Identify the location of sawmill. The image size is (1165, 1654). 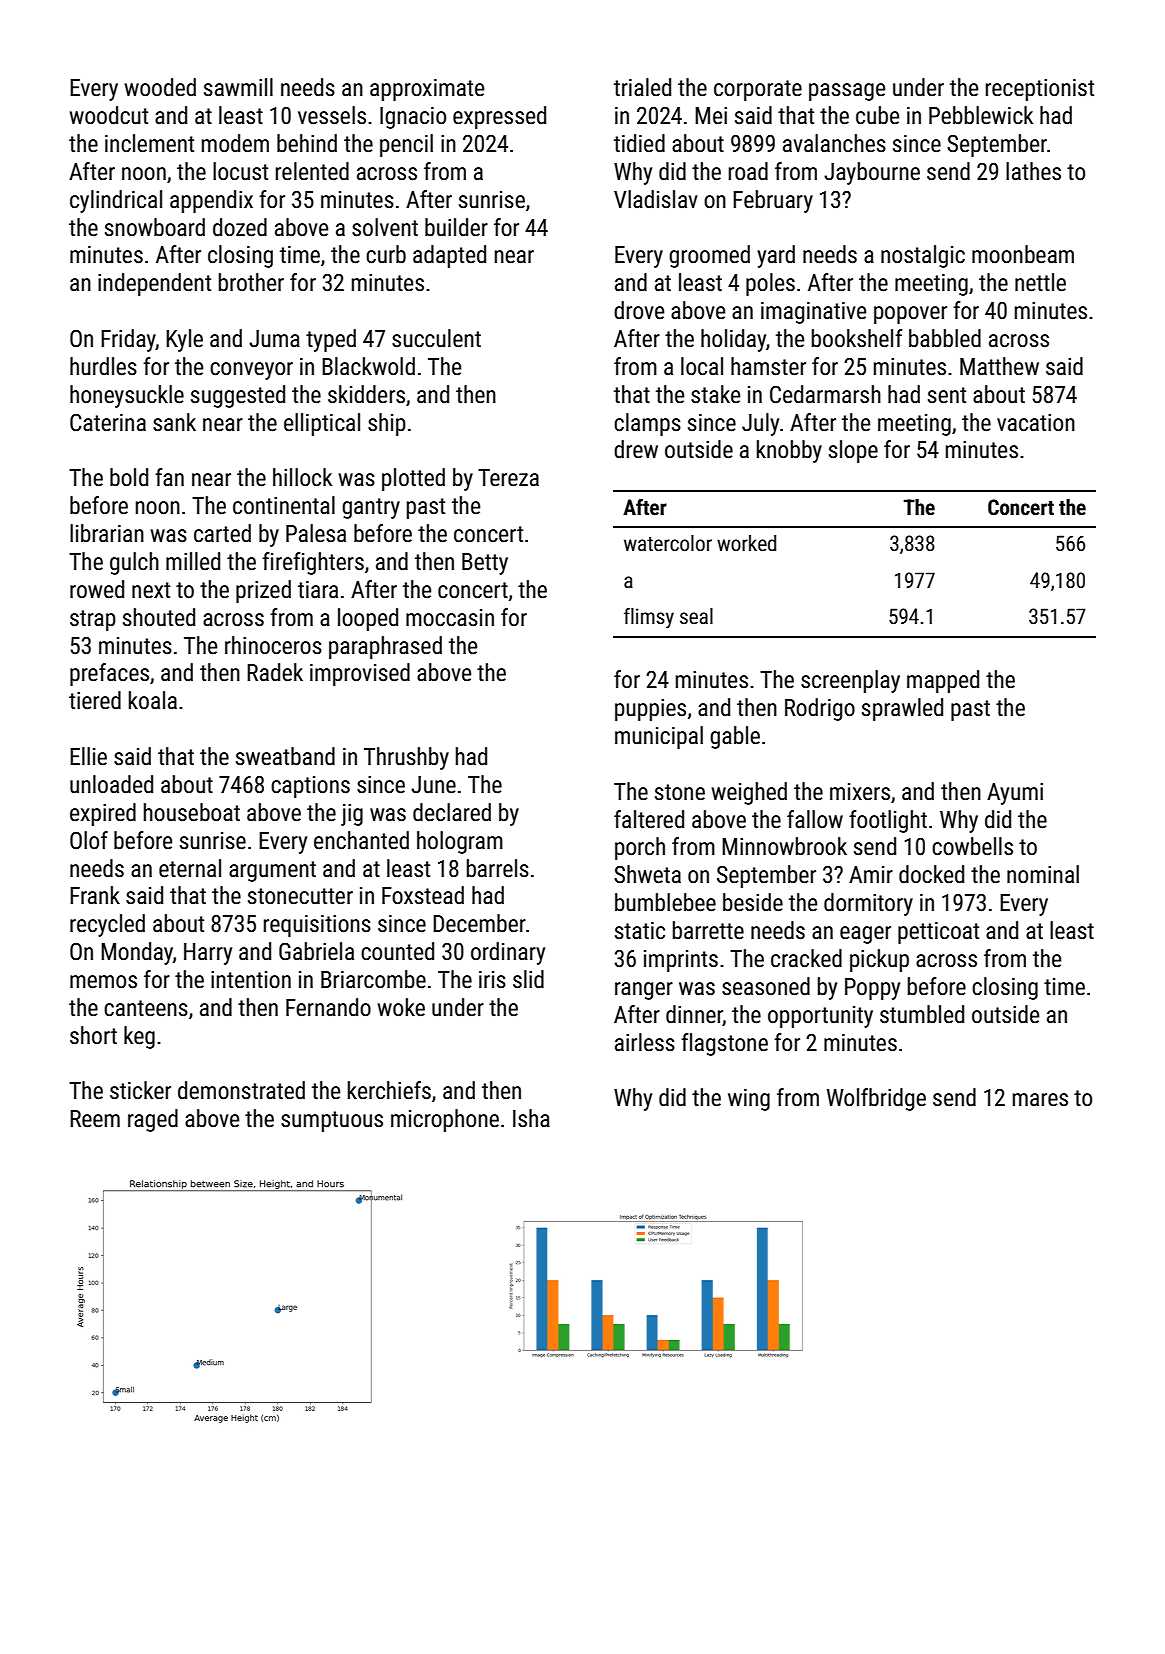
(238, 87).
